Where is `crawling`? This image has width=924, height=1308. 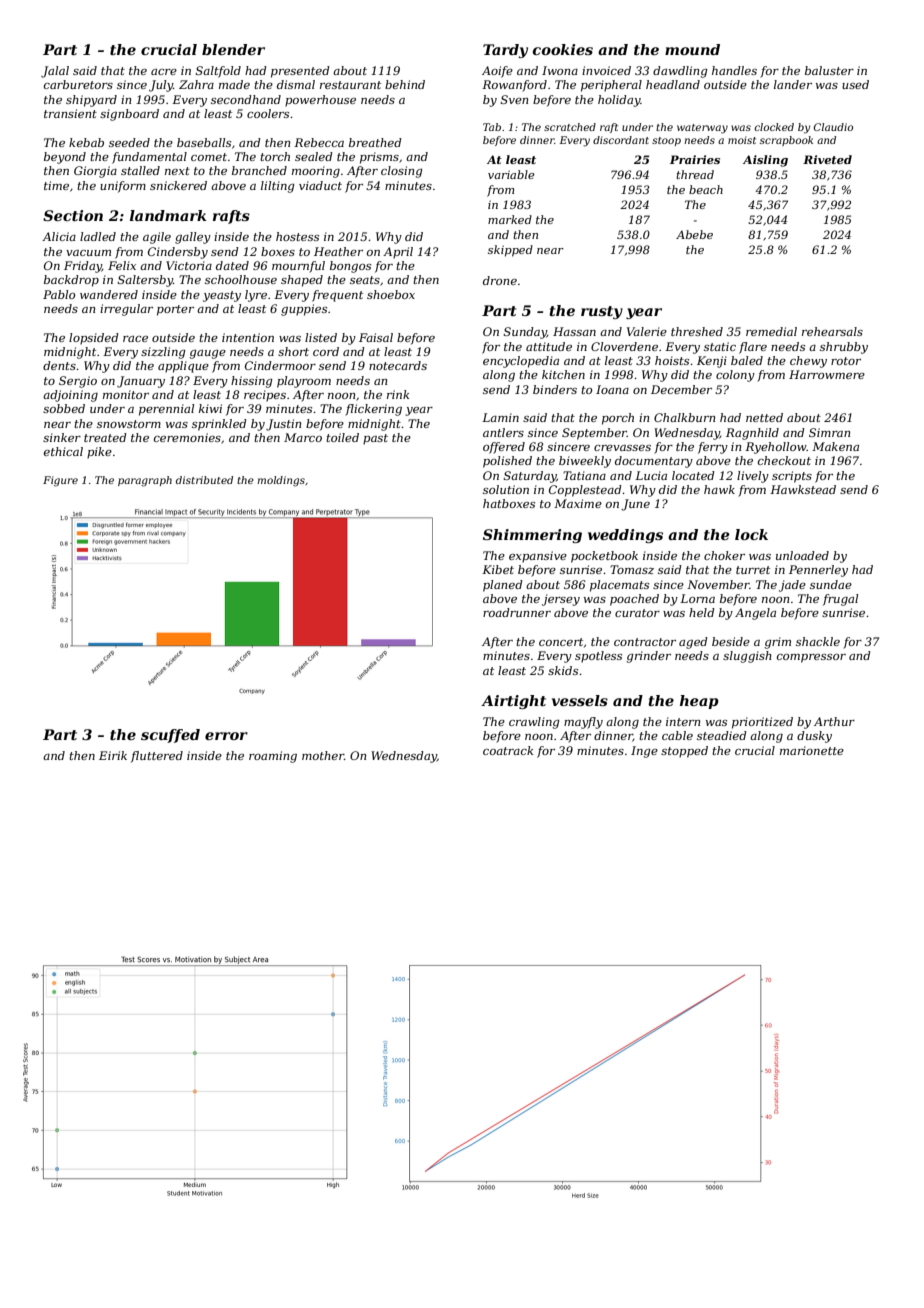 crawling is located at coordinates (534, 723).
